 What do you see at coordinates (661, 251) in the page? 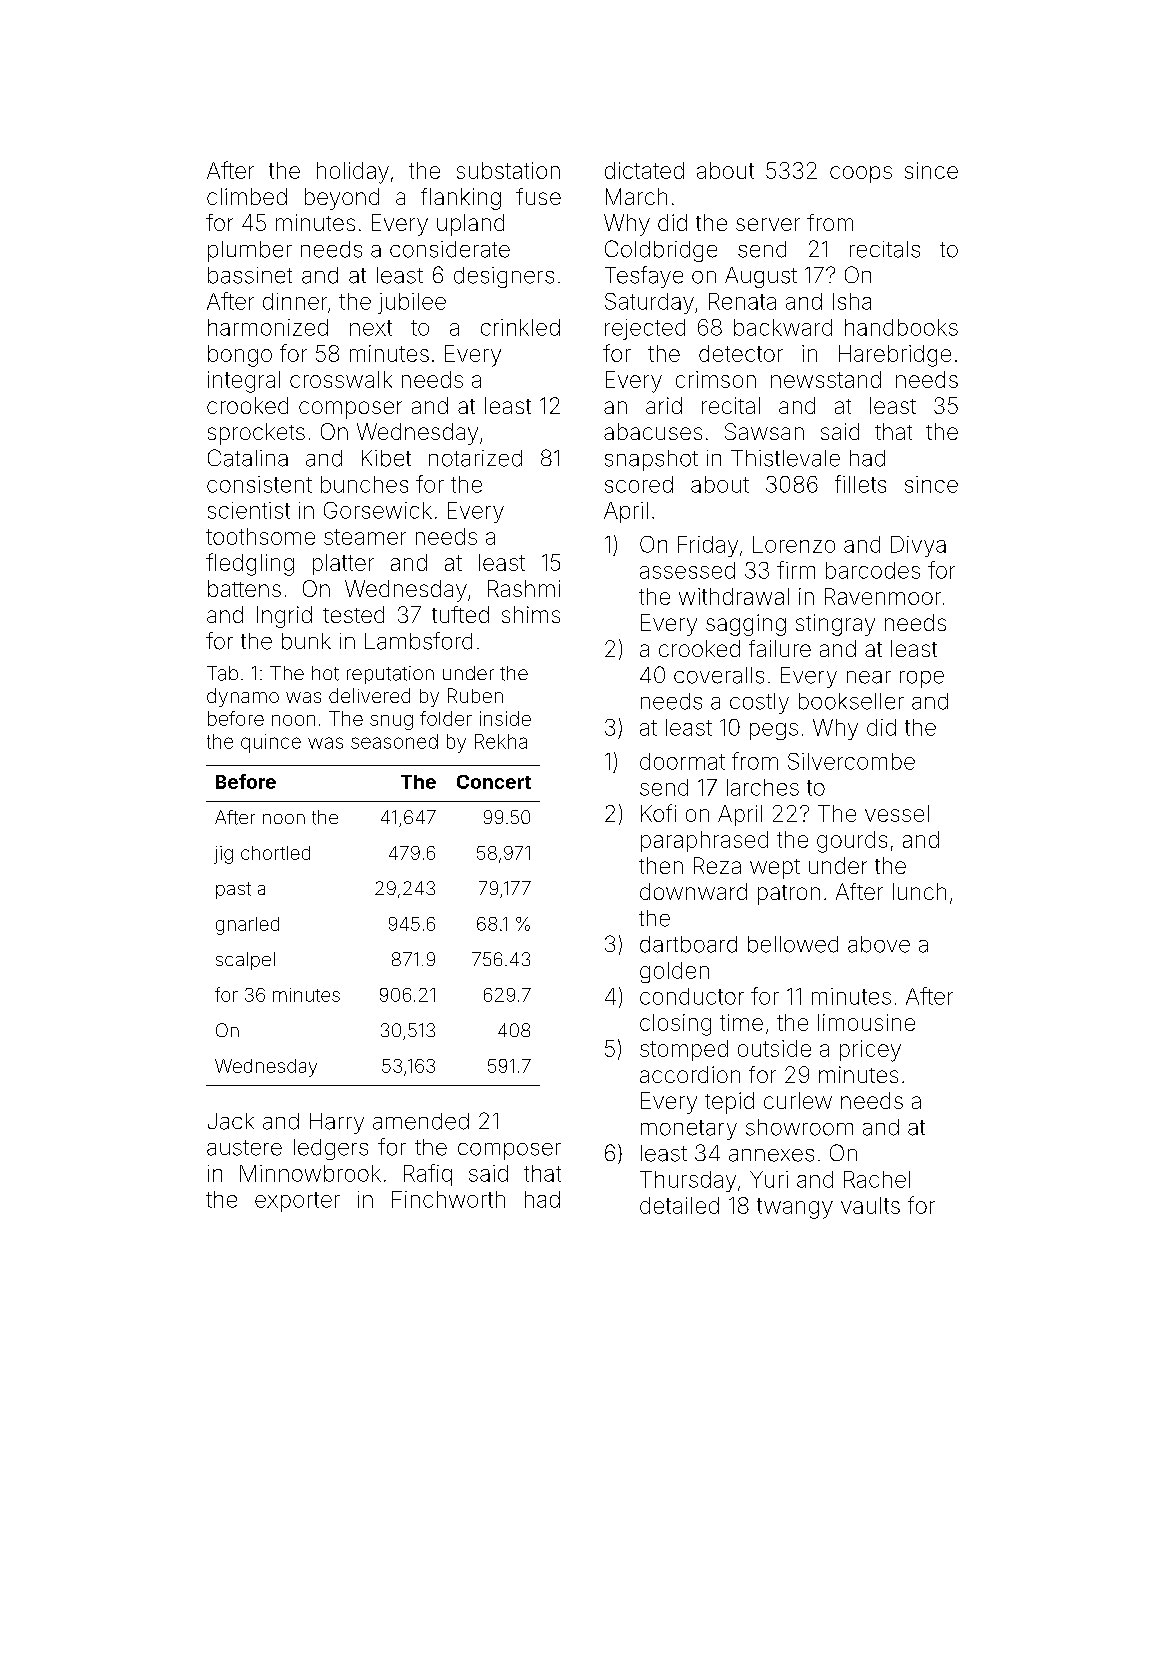
I see `Coldbridge` at bounding box center [661, 251].
